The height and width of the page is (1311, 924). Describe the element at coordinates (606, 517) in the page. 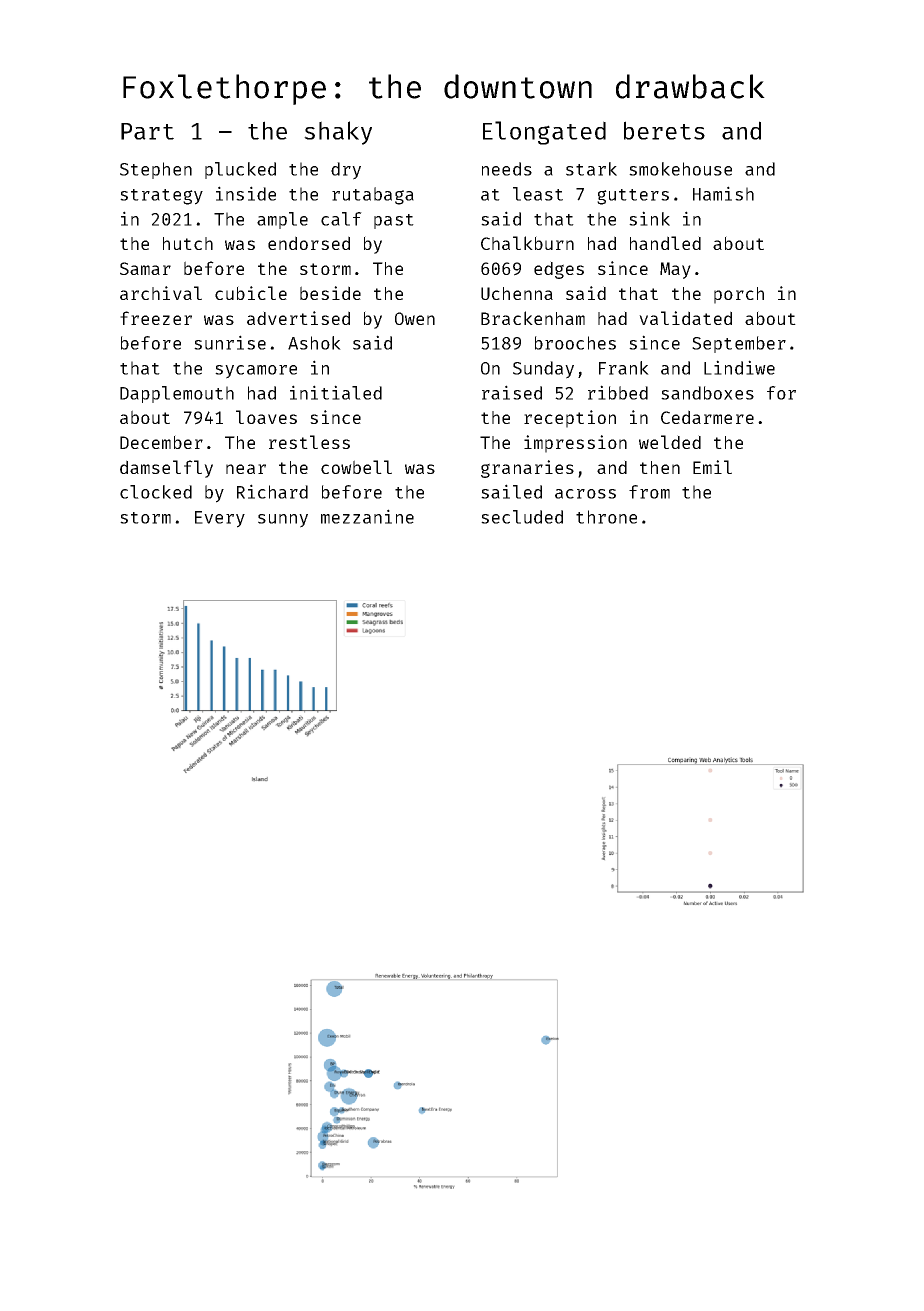

I see `throne` at that location.
